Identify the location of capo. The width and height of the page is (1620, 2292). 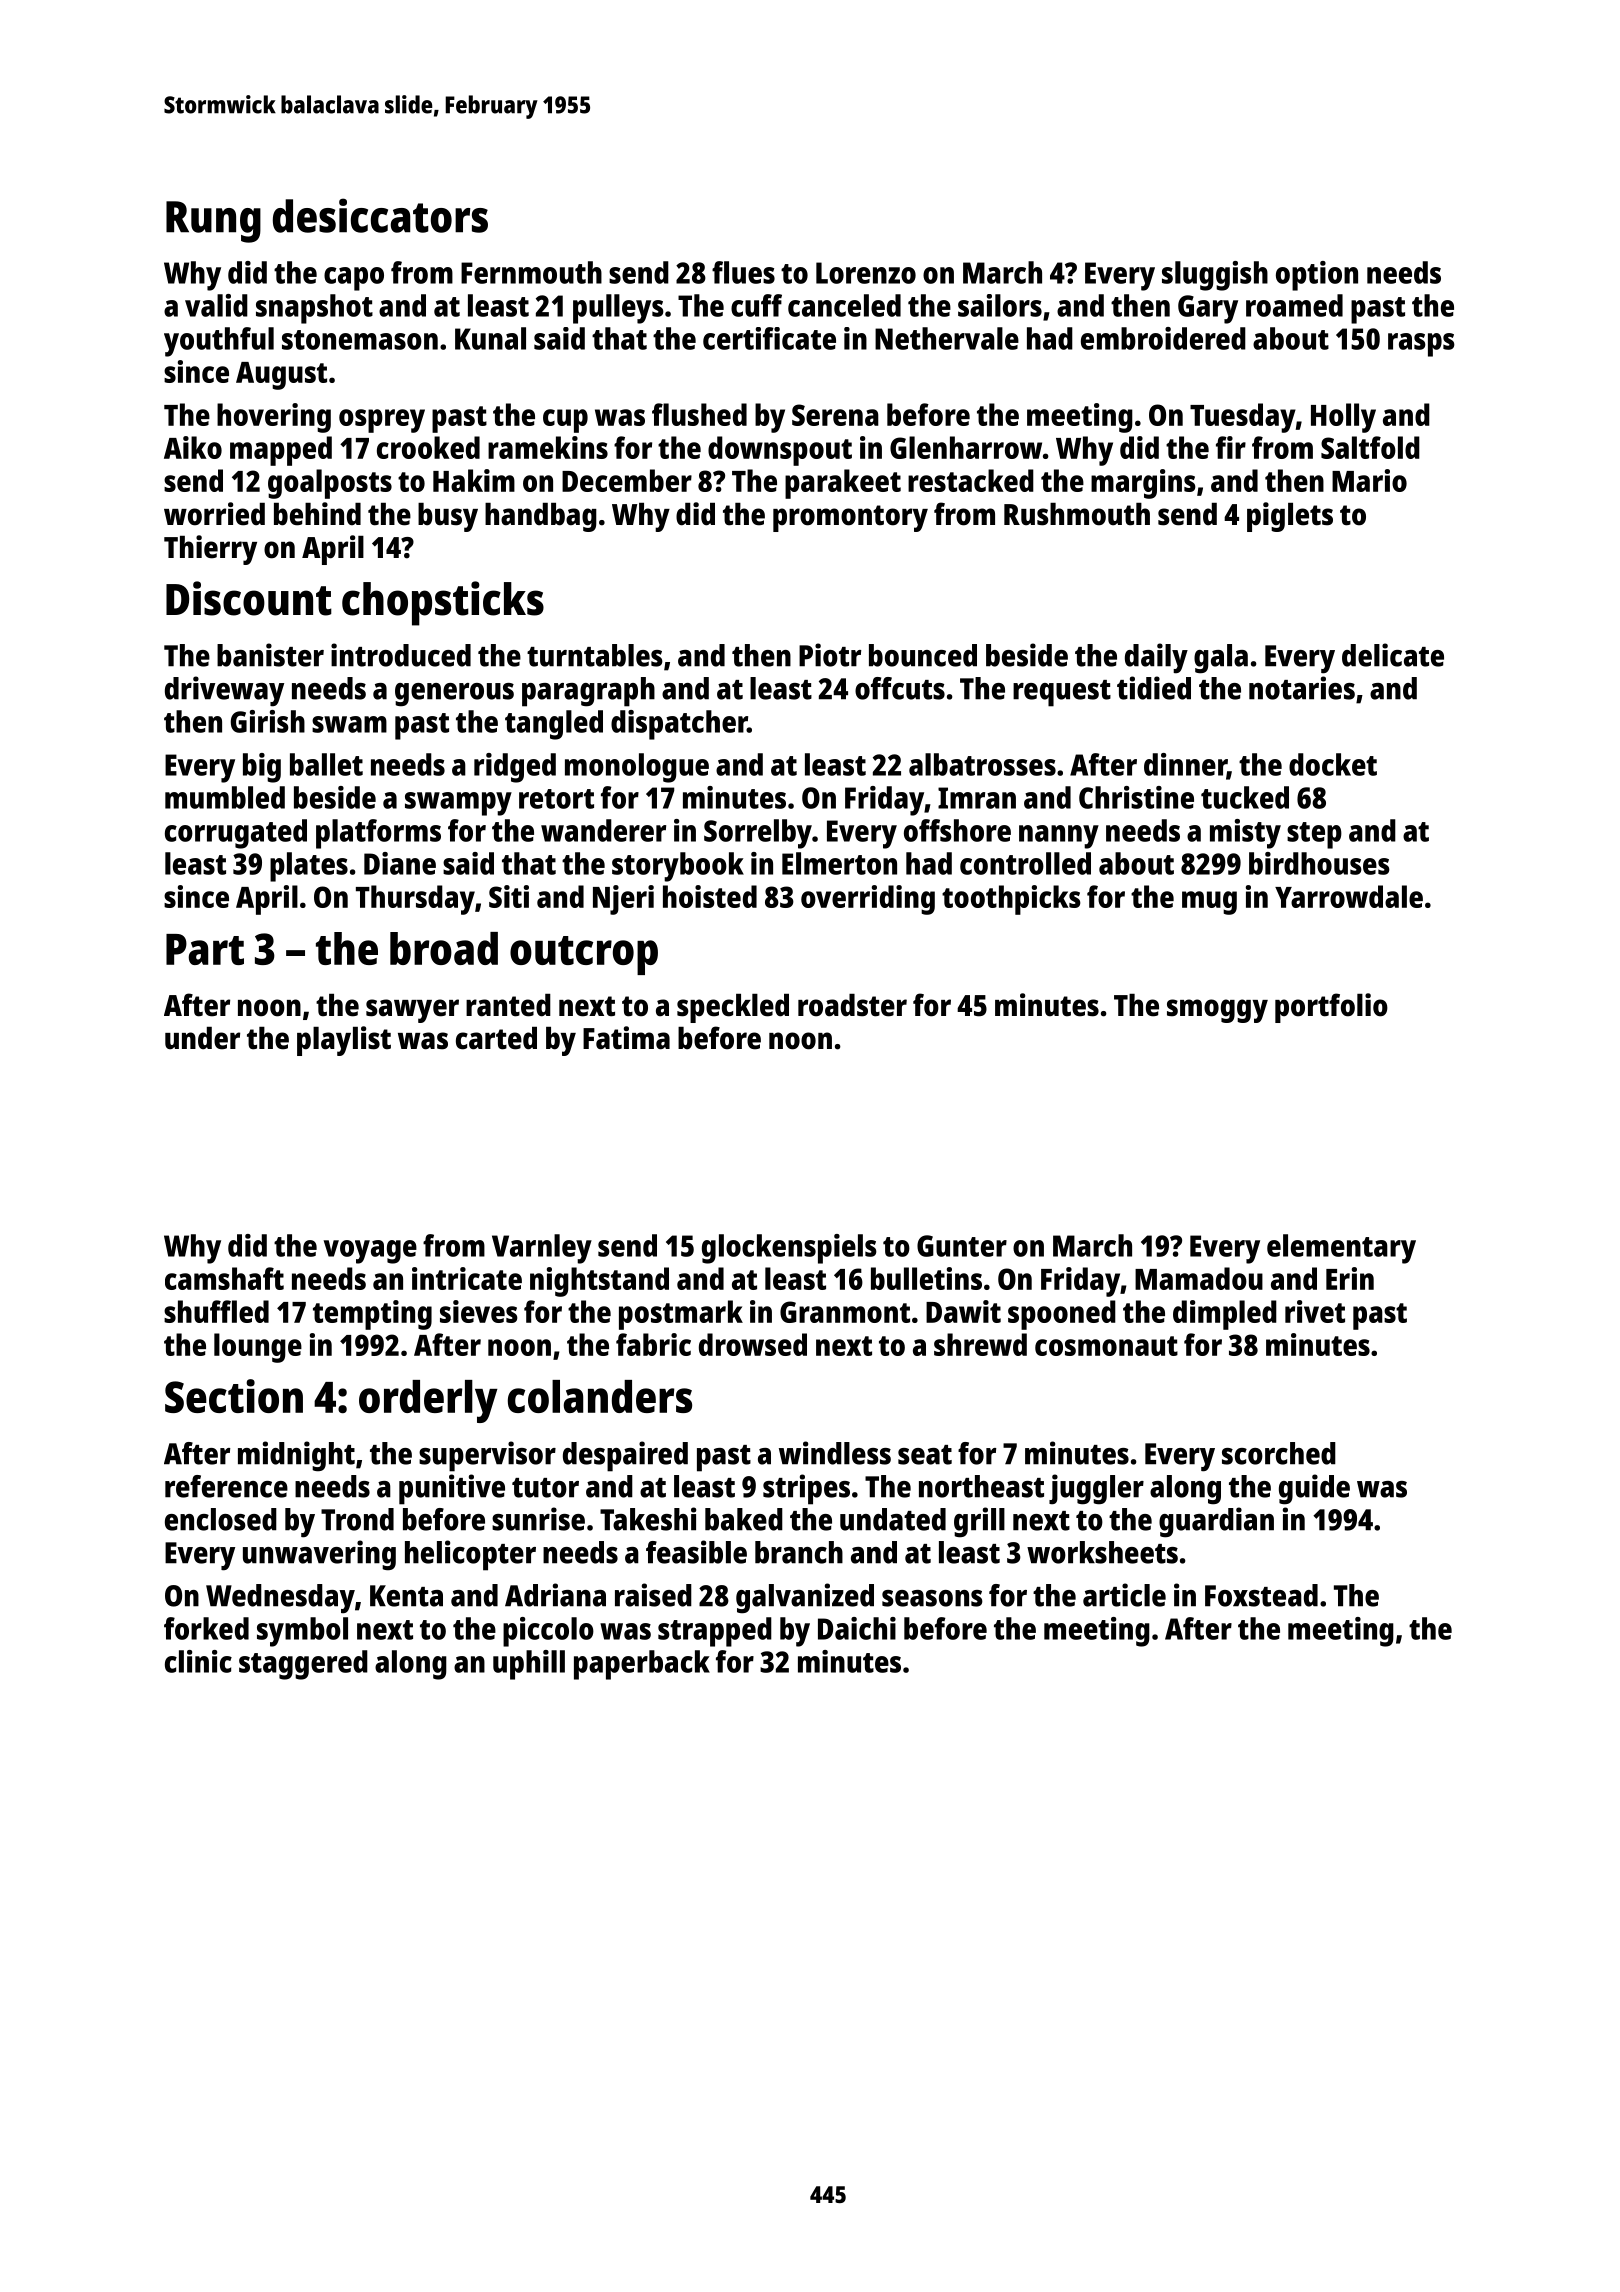
(354, 279).
